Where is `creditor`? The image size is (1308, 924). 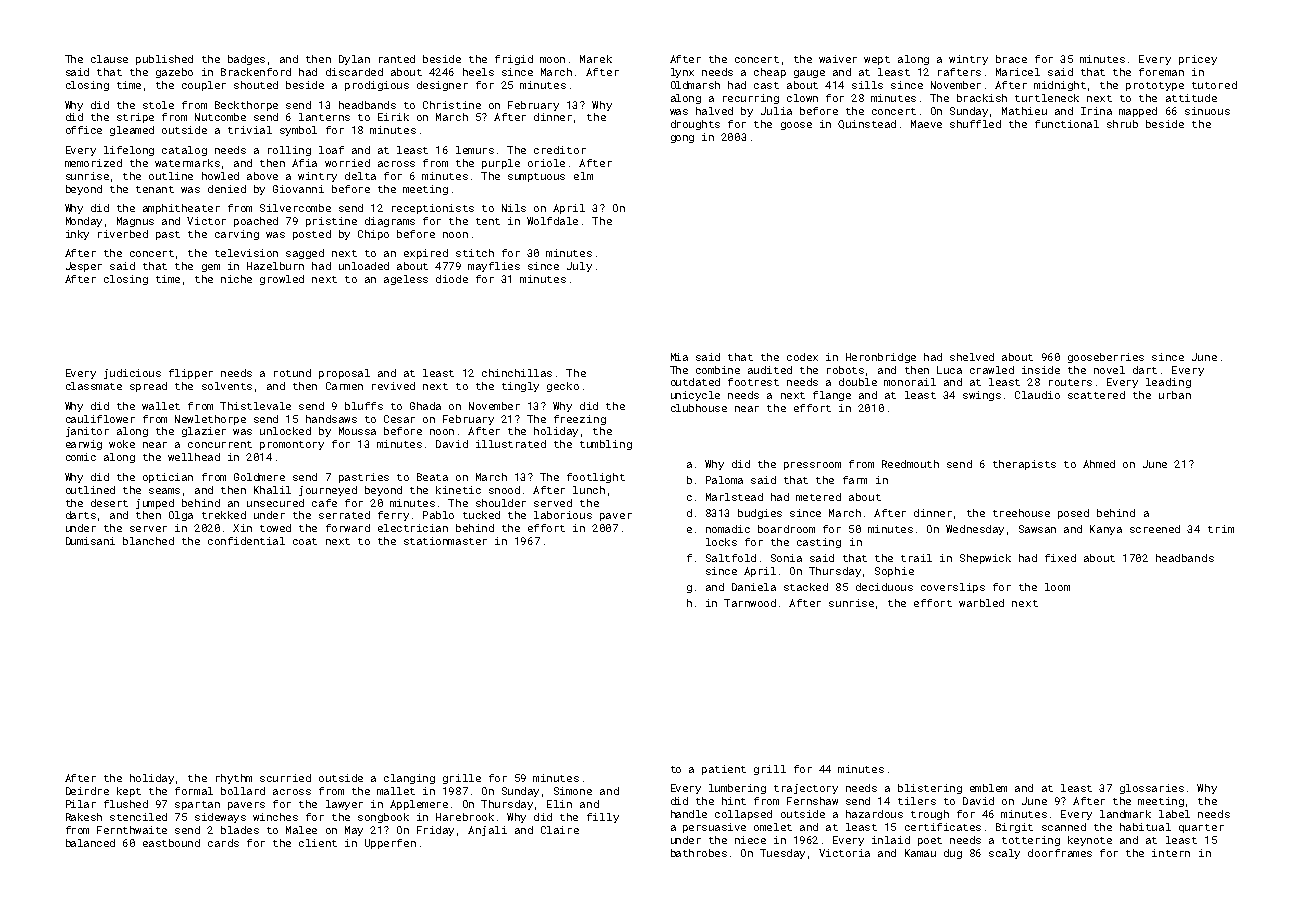 creditor is located at coordinates (560, 150).
